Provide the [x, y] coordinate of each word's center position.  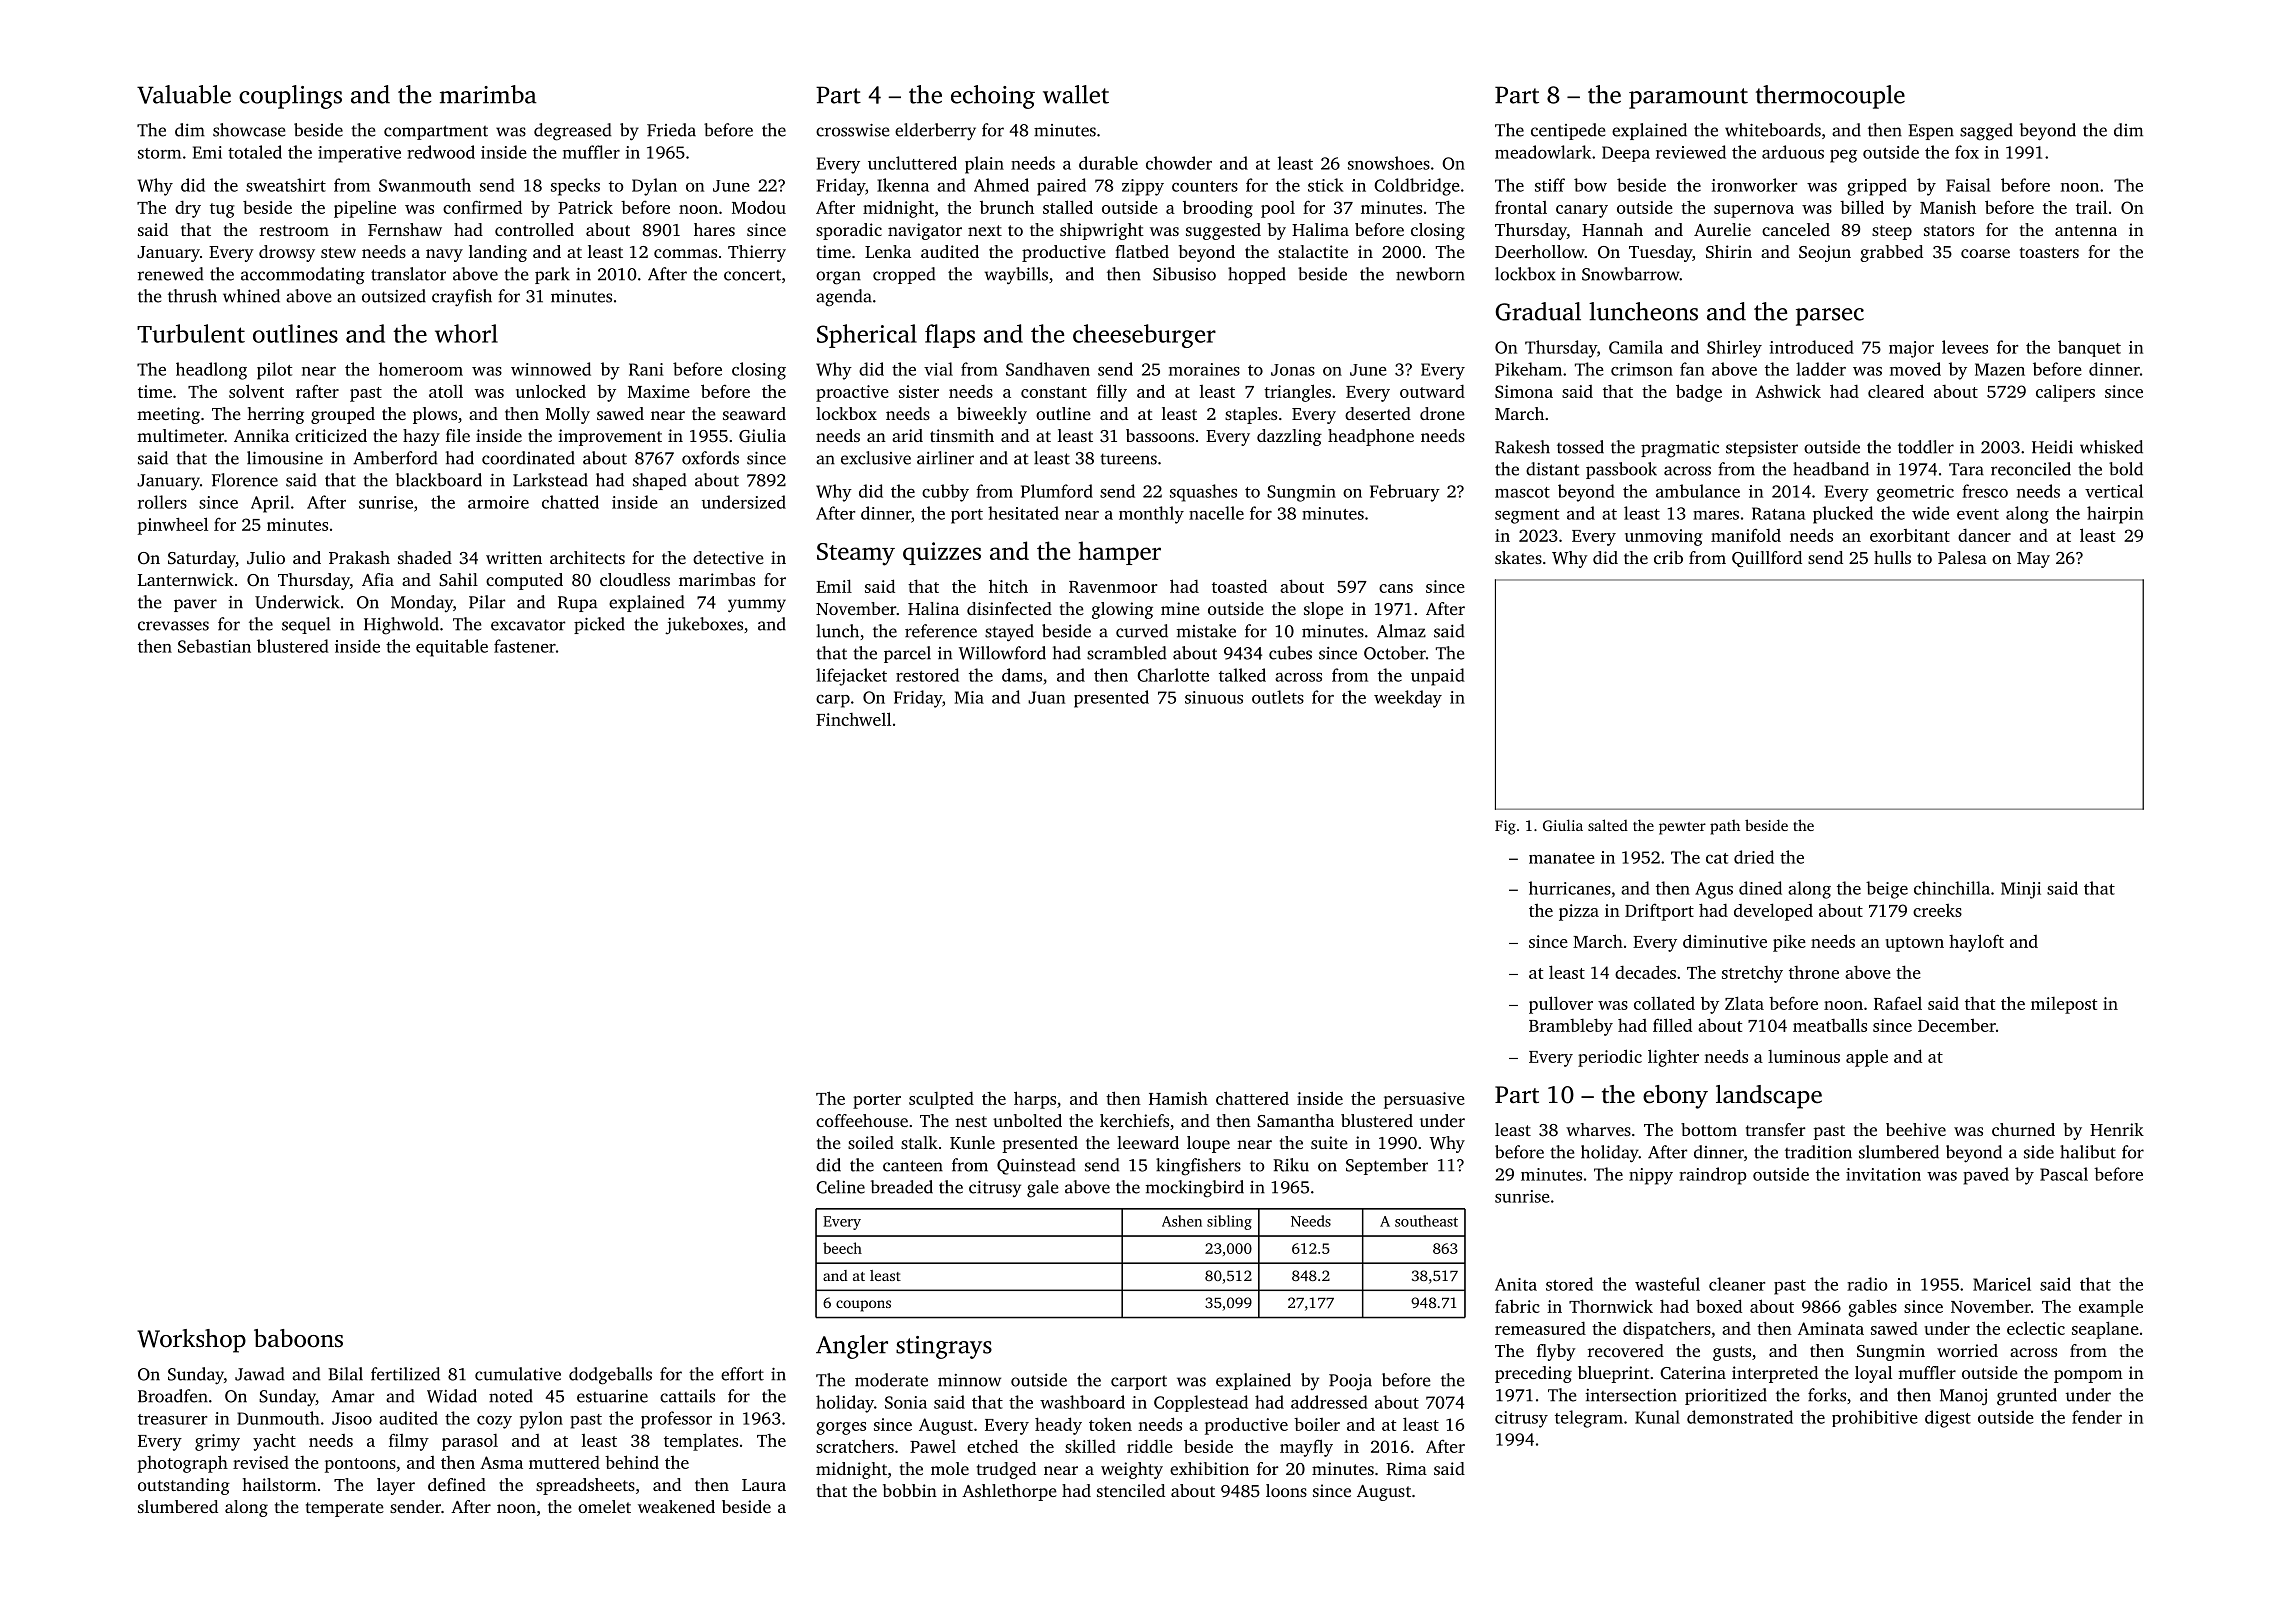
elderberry [935, 132]
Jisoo [352, 1418]
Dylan [654, 187]
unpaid [1438, 677]
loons [1286, 1490]
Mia [969, 697]
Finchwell [853, 719]
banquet [2089, 348]
